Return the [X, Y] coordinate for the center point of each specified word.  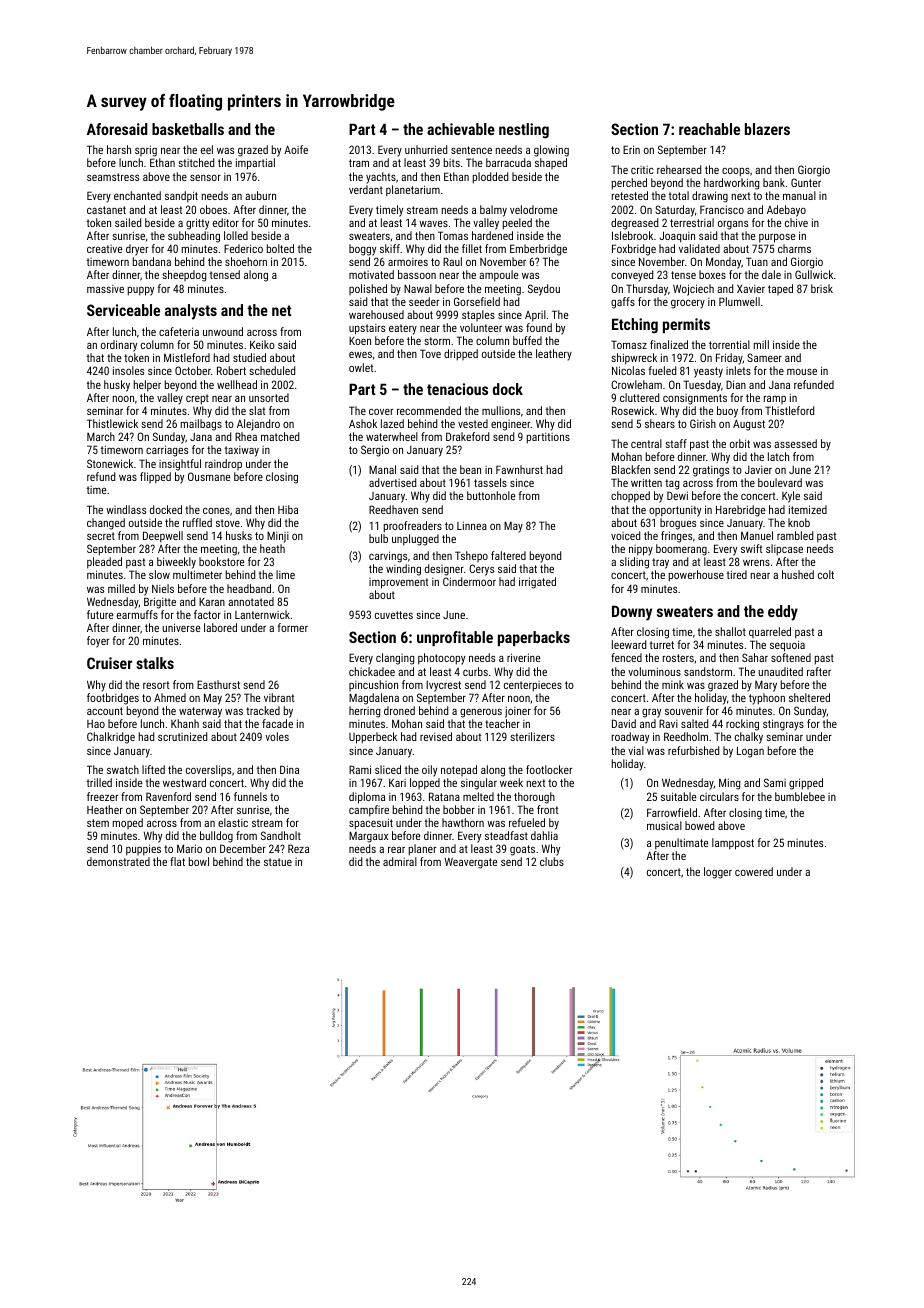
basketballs [188, 129]
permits [686, 325]
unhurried [426, 149]
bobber [459, 809]
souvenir [684, 710]
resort [156, 685]
